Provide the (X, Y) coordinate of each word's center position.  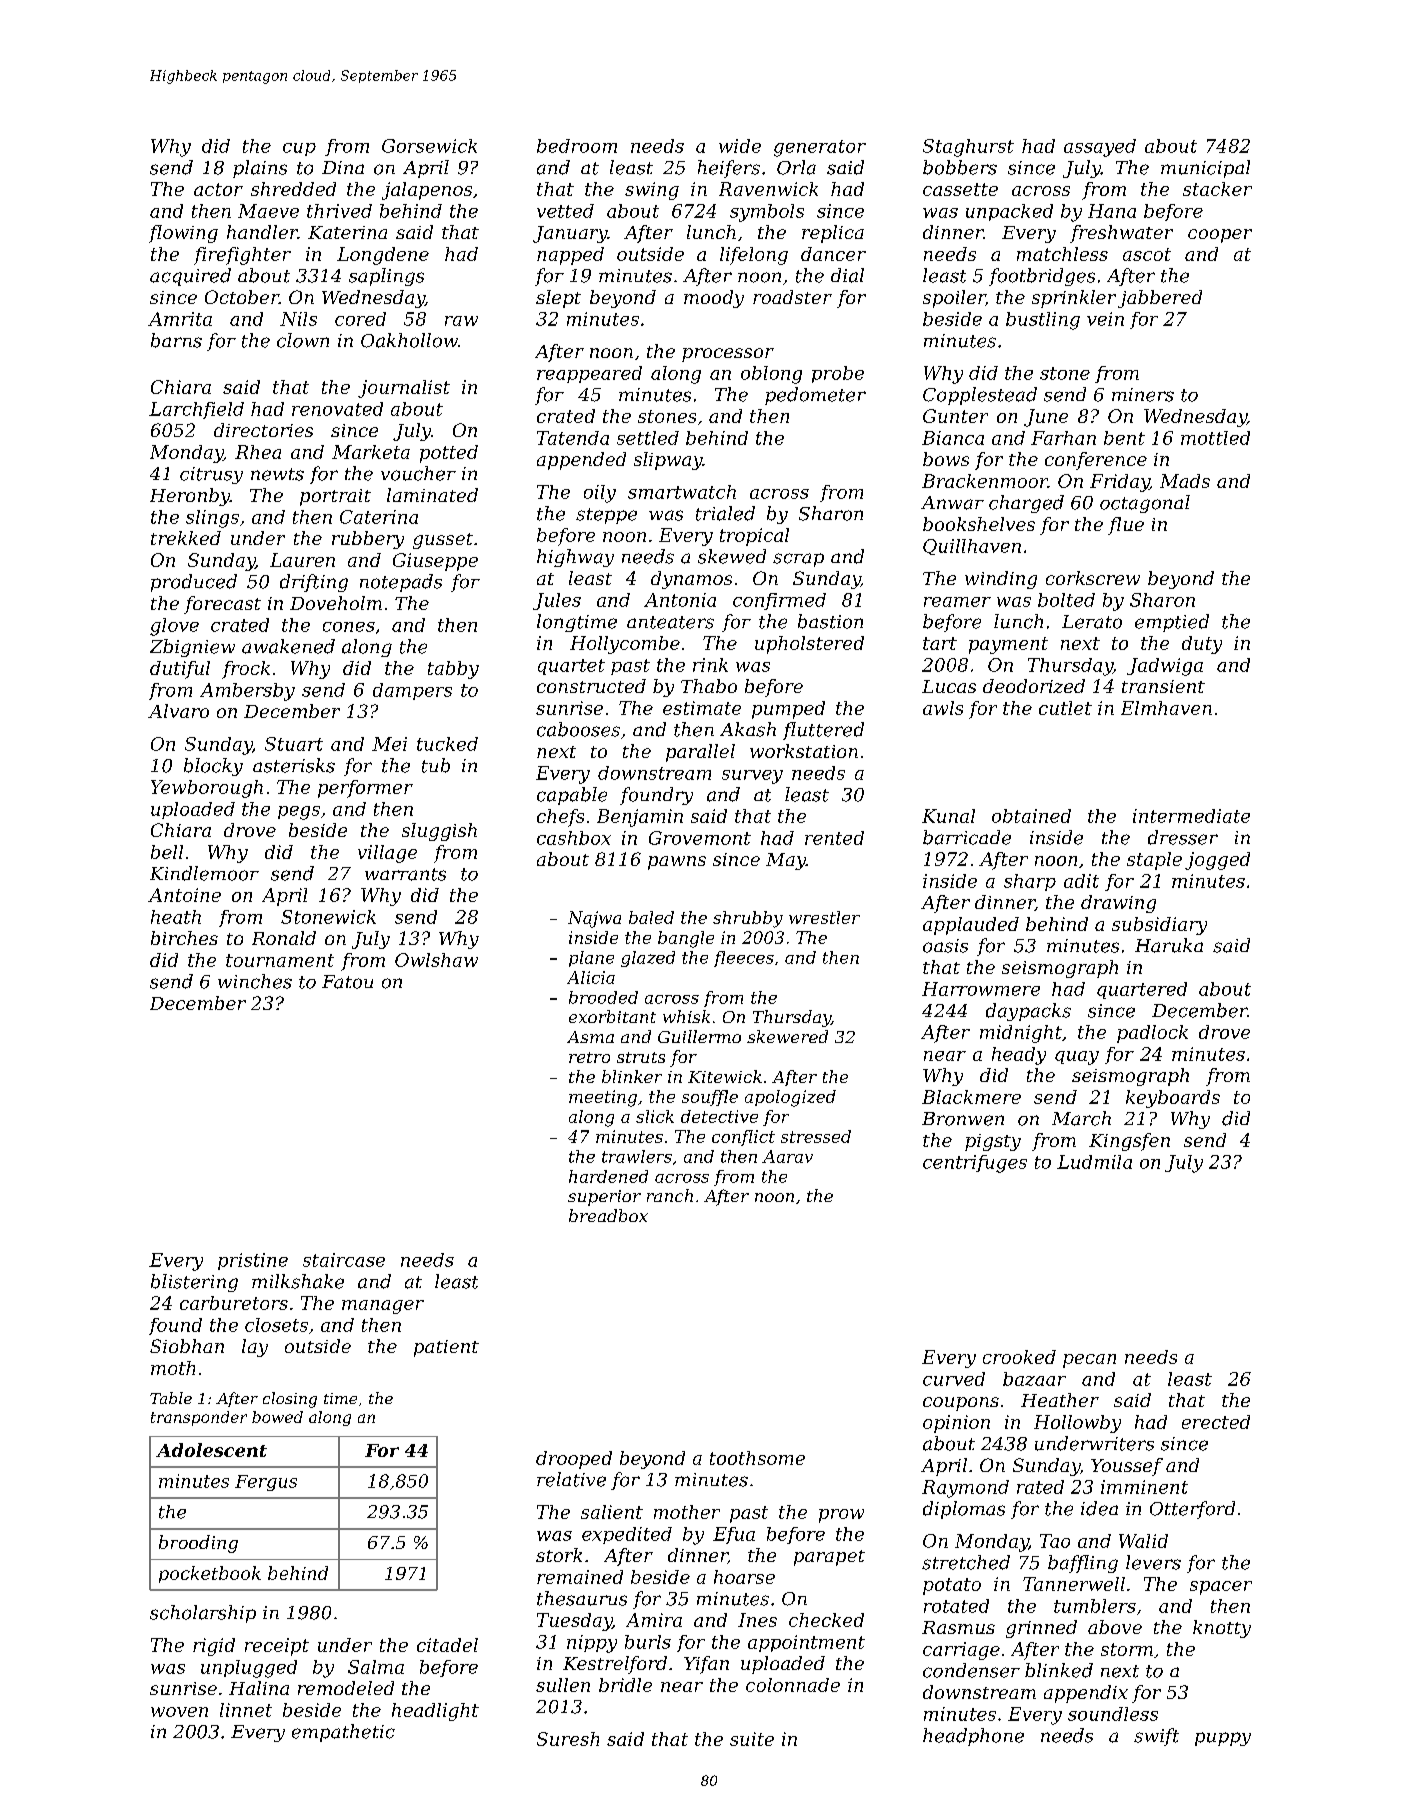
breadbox (608, 1215)
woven (179, 1712)
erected (1216, 1422)
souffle (710, 1098)
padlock (1152, 1034)
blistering (194, 1283)
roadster (792, 297)
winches (255, 981)
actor (218, 189)
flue (1126, 526)
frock (246, 670)
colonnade (793, 1685)
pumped (788, 710)
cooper (1220, 236)
